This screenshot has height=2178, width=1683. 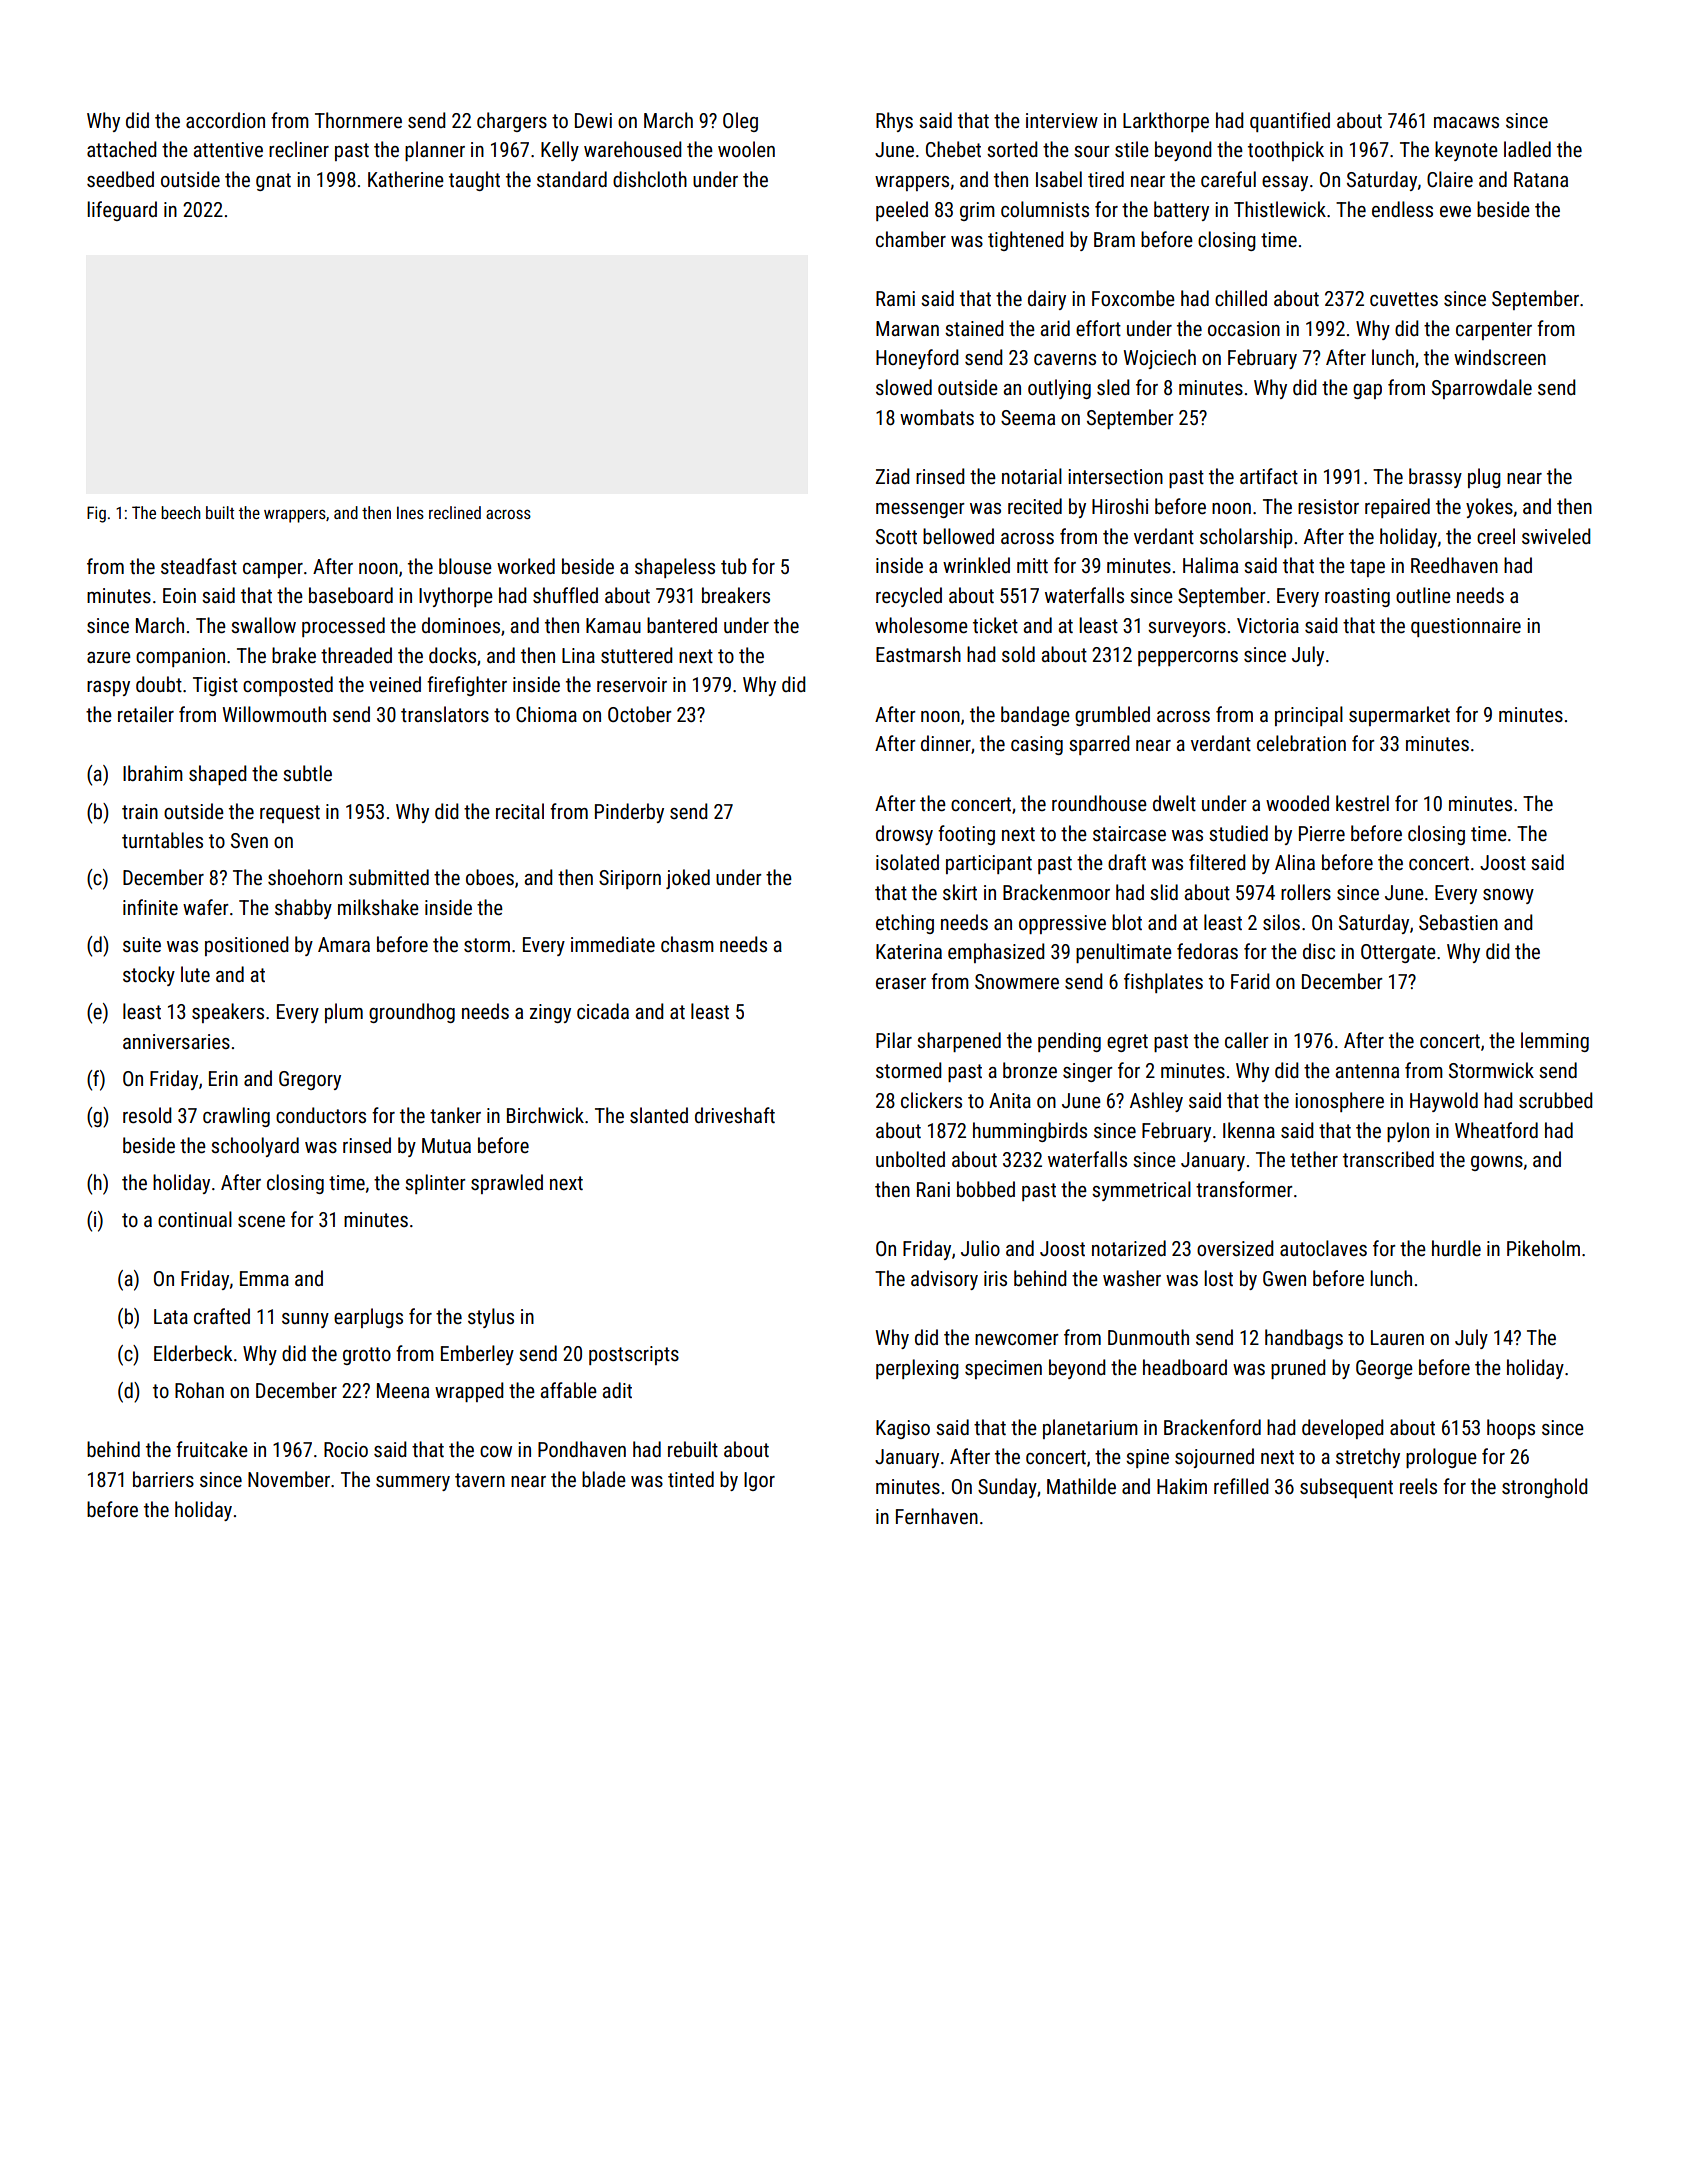 I want to click on peeled, so click(x=902, y=211).
